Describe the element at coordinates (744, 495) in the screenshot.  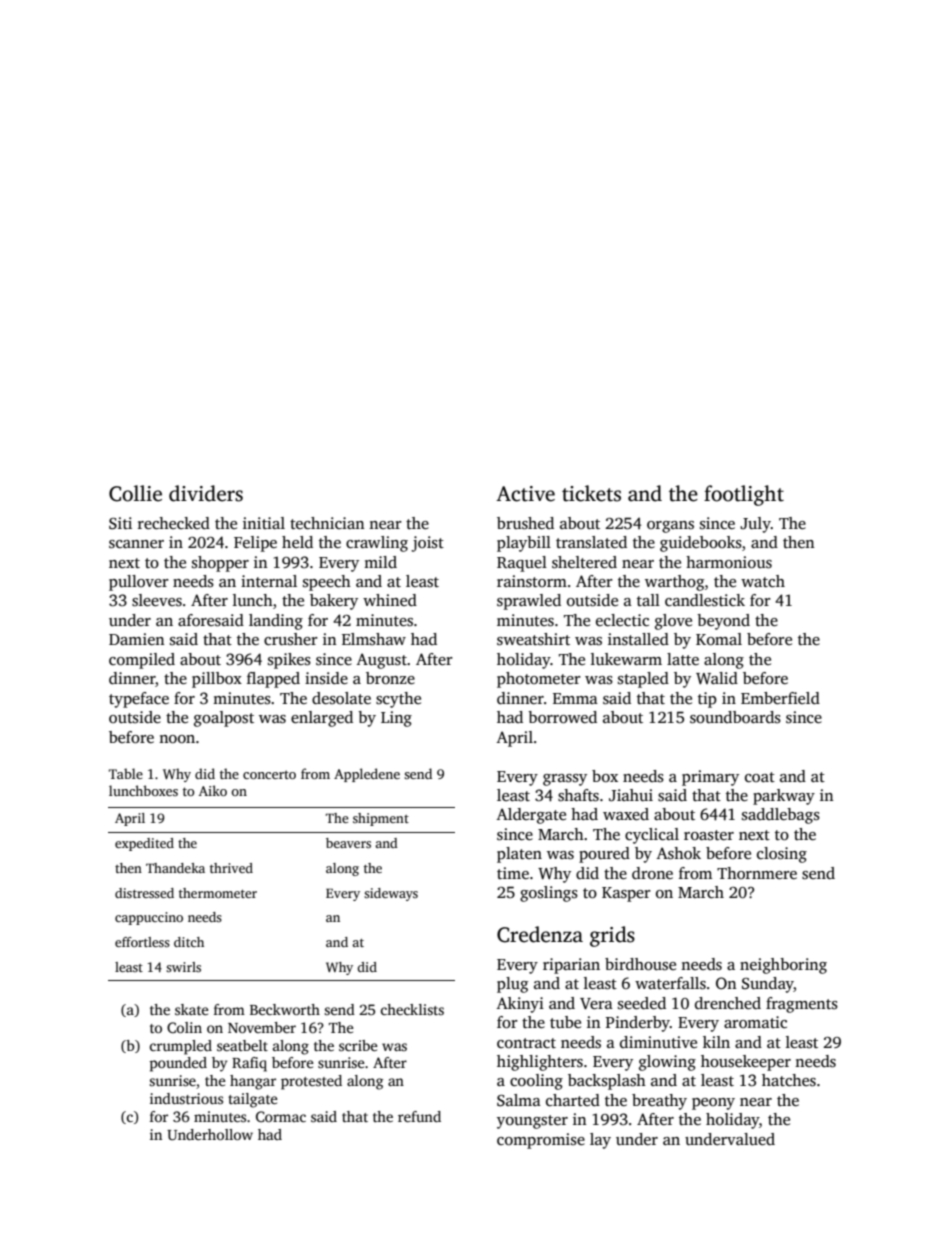
I see `footlight` at that location.
